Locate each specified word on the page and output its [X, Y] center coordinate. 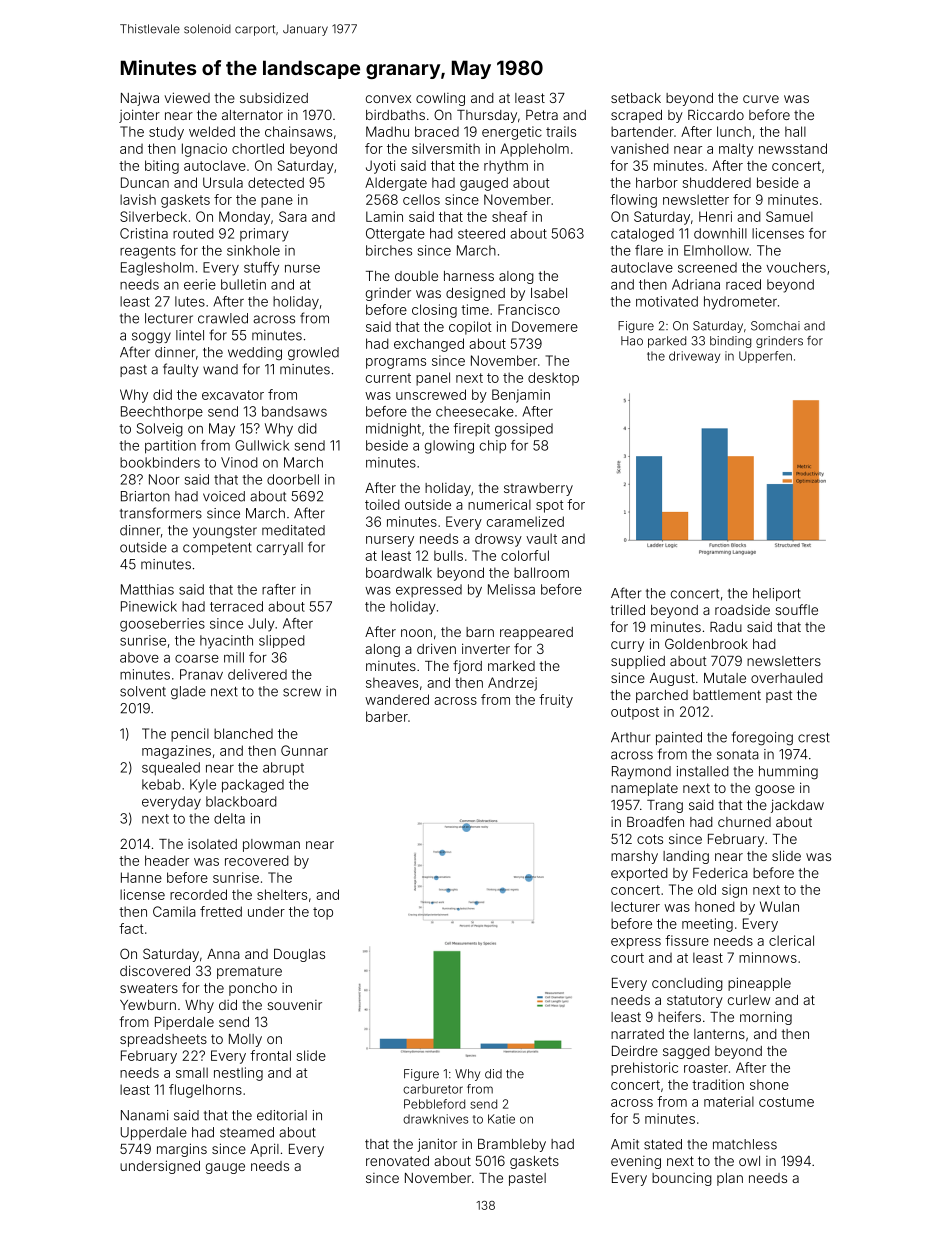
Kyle [203, 786]
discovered [155, 970]
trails [561, 131]
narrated [637, 1034]
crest [814, 738]
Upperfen [765, 357]
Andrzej [512, 684]
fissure [687, 940]
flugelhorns [205, 1091]
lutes [190, 301]
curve [761, 99]
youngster [225, 532]
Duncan [145, 182]
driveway [694, 357]
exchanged [429, 345]
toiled [382, 504]
